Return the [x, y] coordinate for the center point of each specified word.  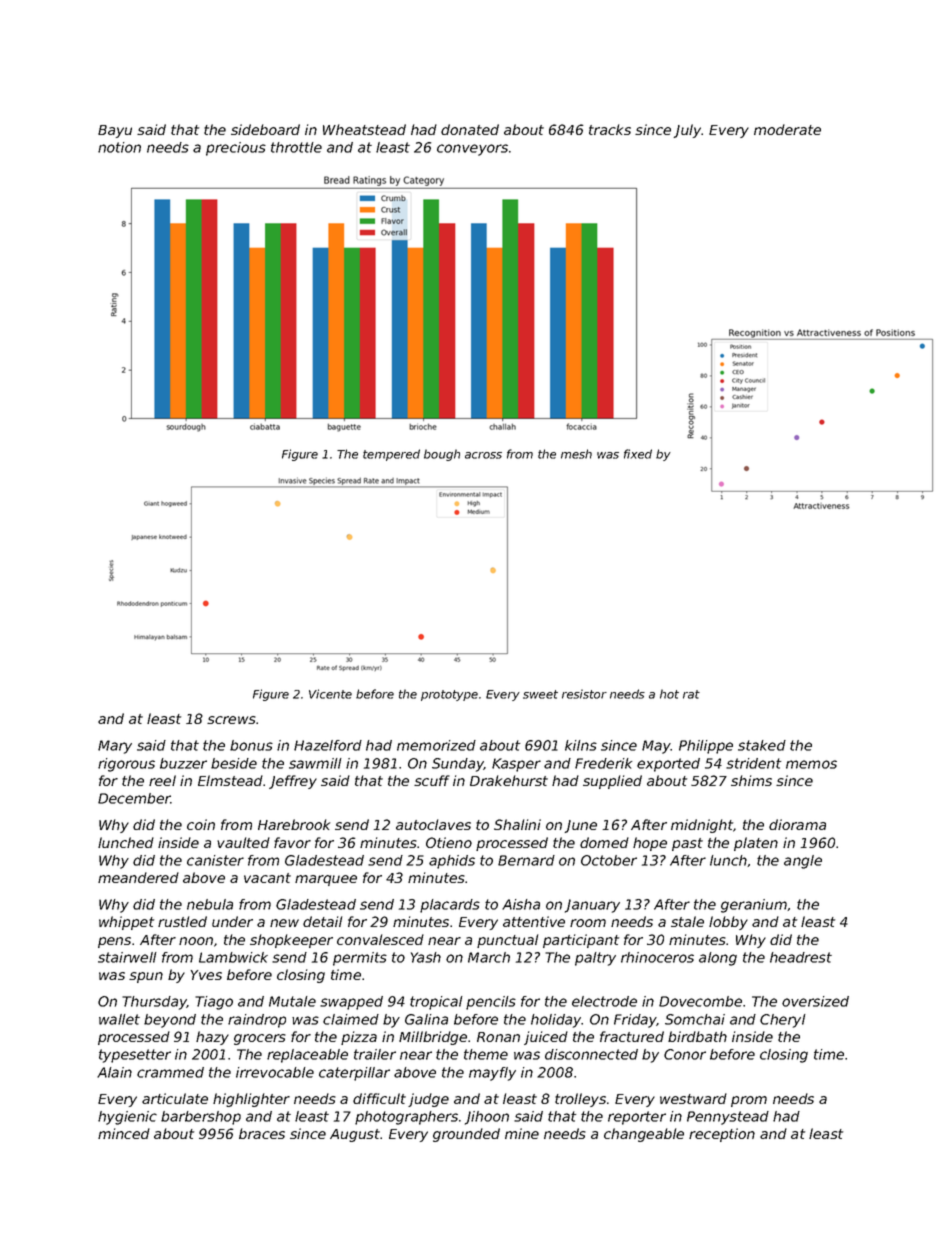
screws [231, 720]
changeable [644, 1135]
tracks [610, 129]
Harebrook [294, 824]
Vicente [330, 694]
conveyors [472, 150]
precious [236, 149]
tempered [391, 455]
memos [811, 764]
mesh [576, 454]
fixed [638, 454]
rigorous [126, 765]
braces [262, 1133]
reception [722, 1135]
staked [762, 745]
